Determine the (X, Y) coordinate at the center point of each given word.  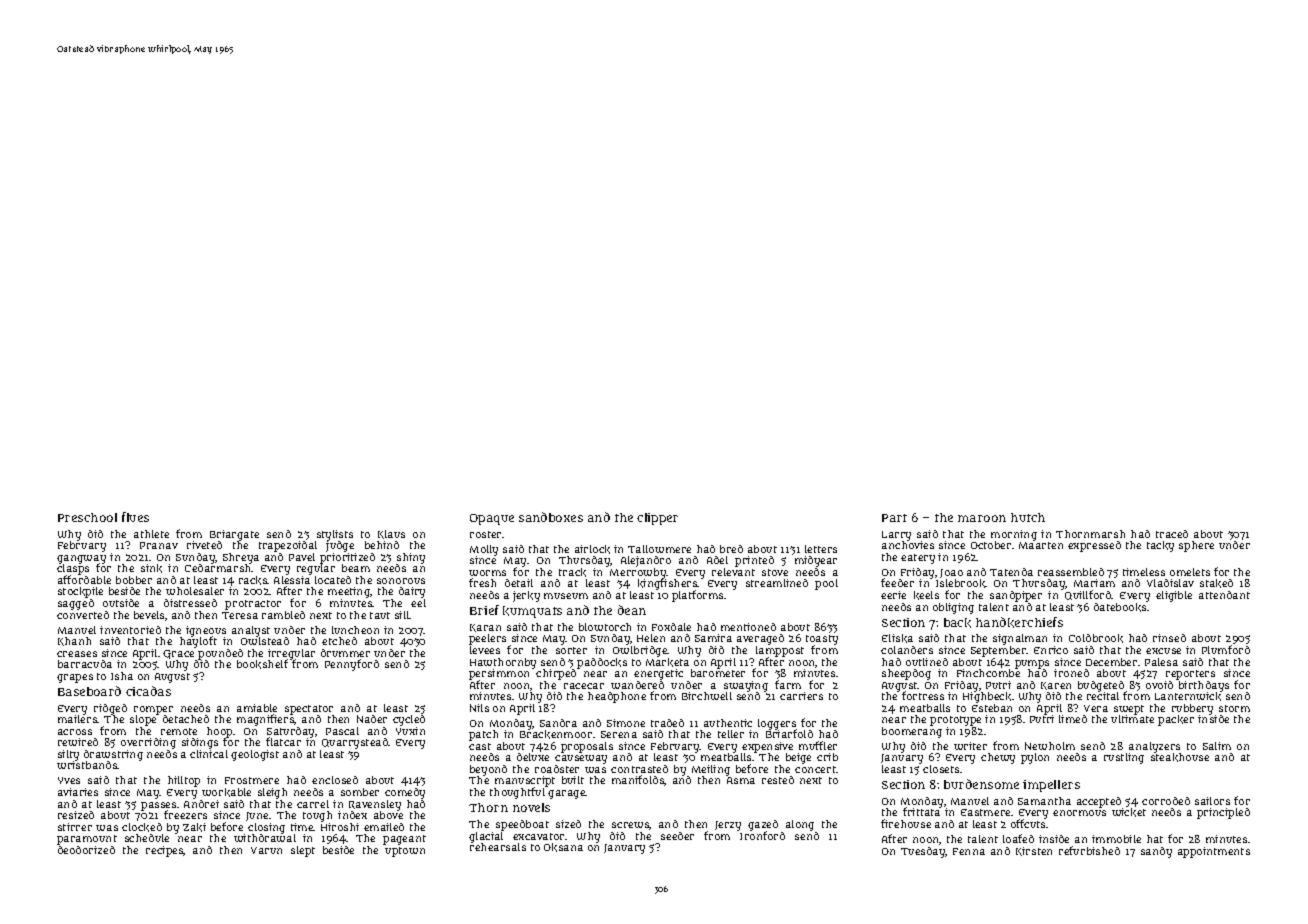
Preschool (87, 517)
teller (731, 734)
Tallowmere (659, 549)
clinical (209, 754)
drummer (345, 653)
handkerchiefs (1019, 622)
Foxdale (671, 627)
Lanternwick (1188, 696)
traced (1172, 534)
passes (158, 806)
